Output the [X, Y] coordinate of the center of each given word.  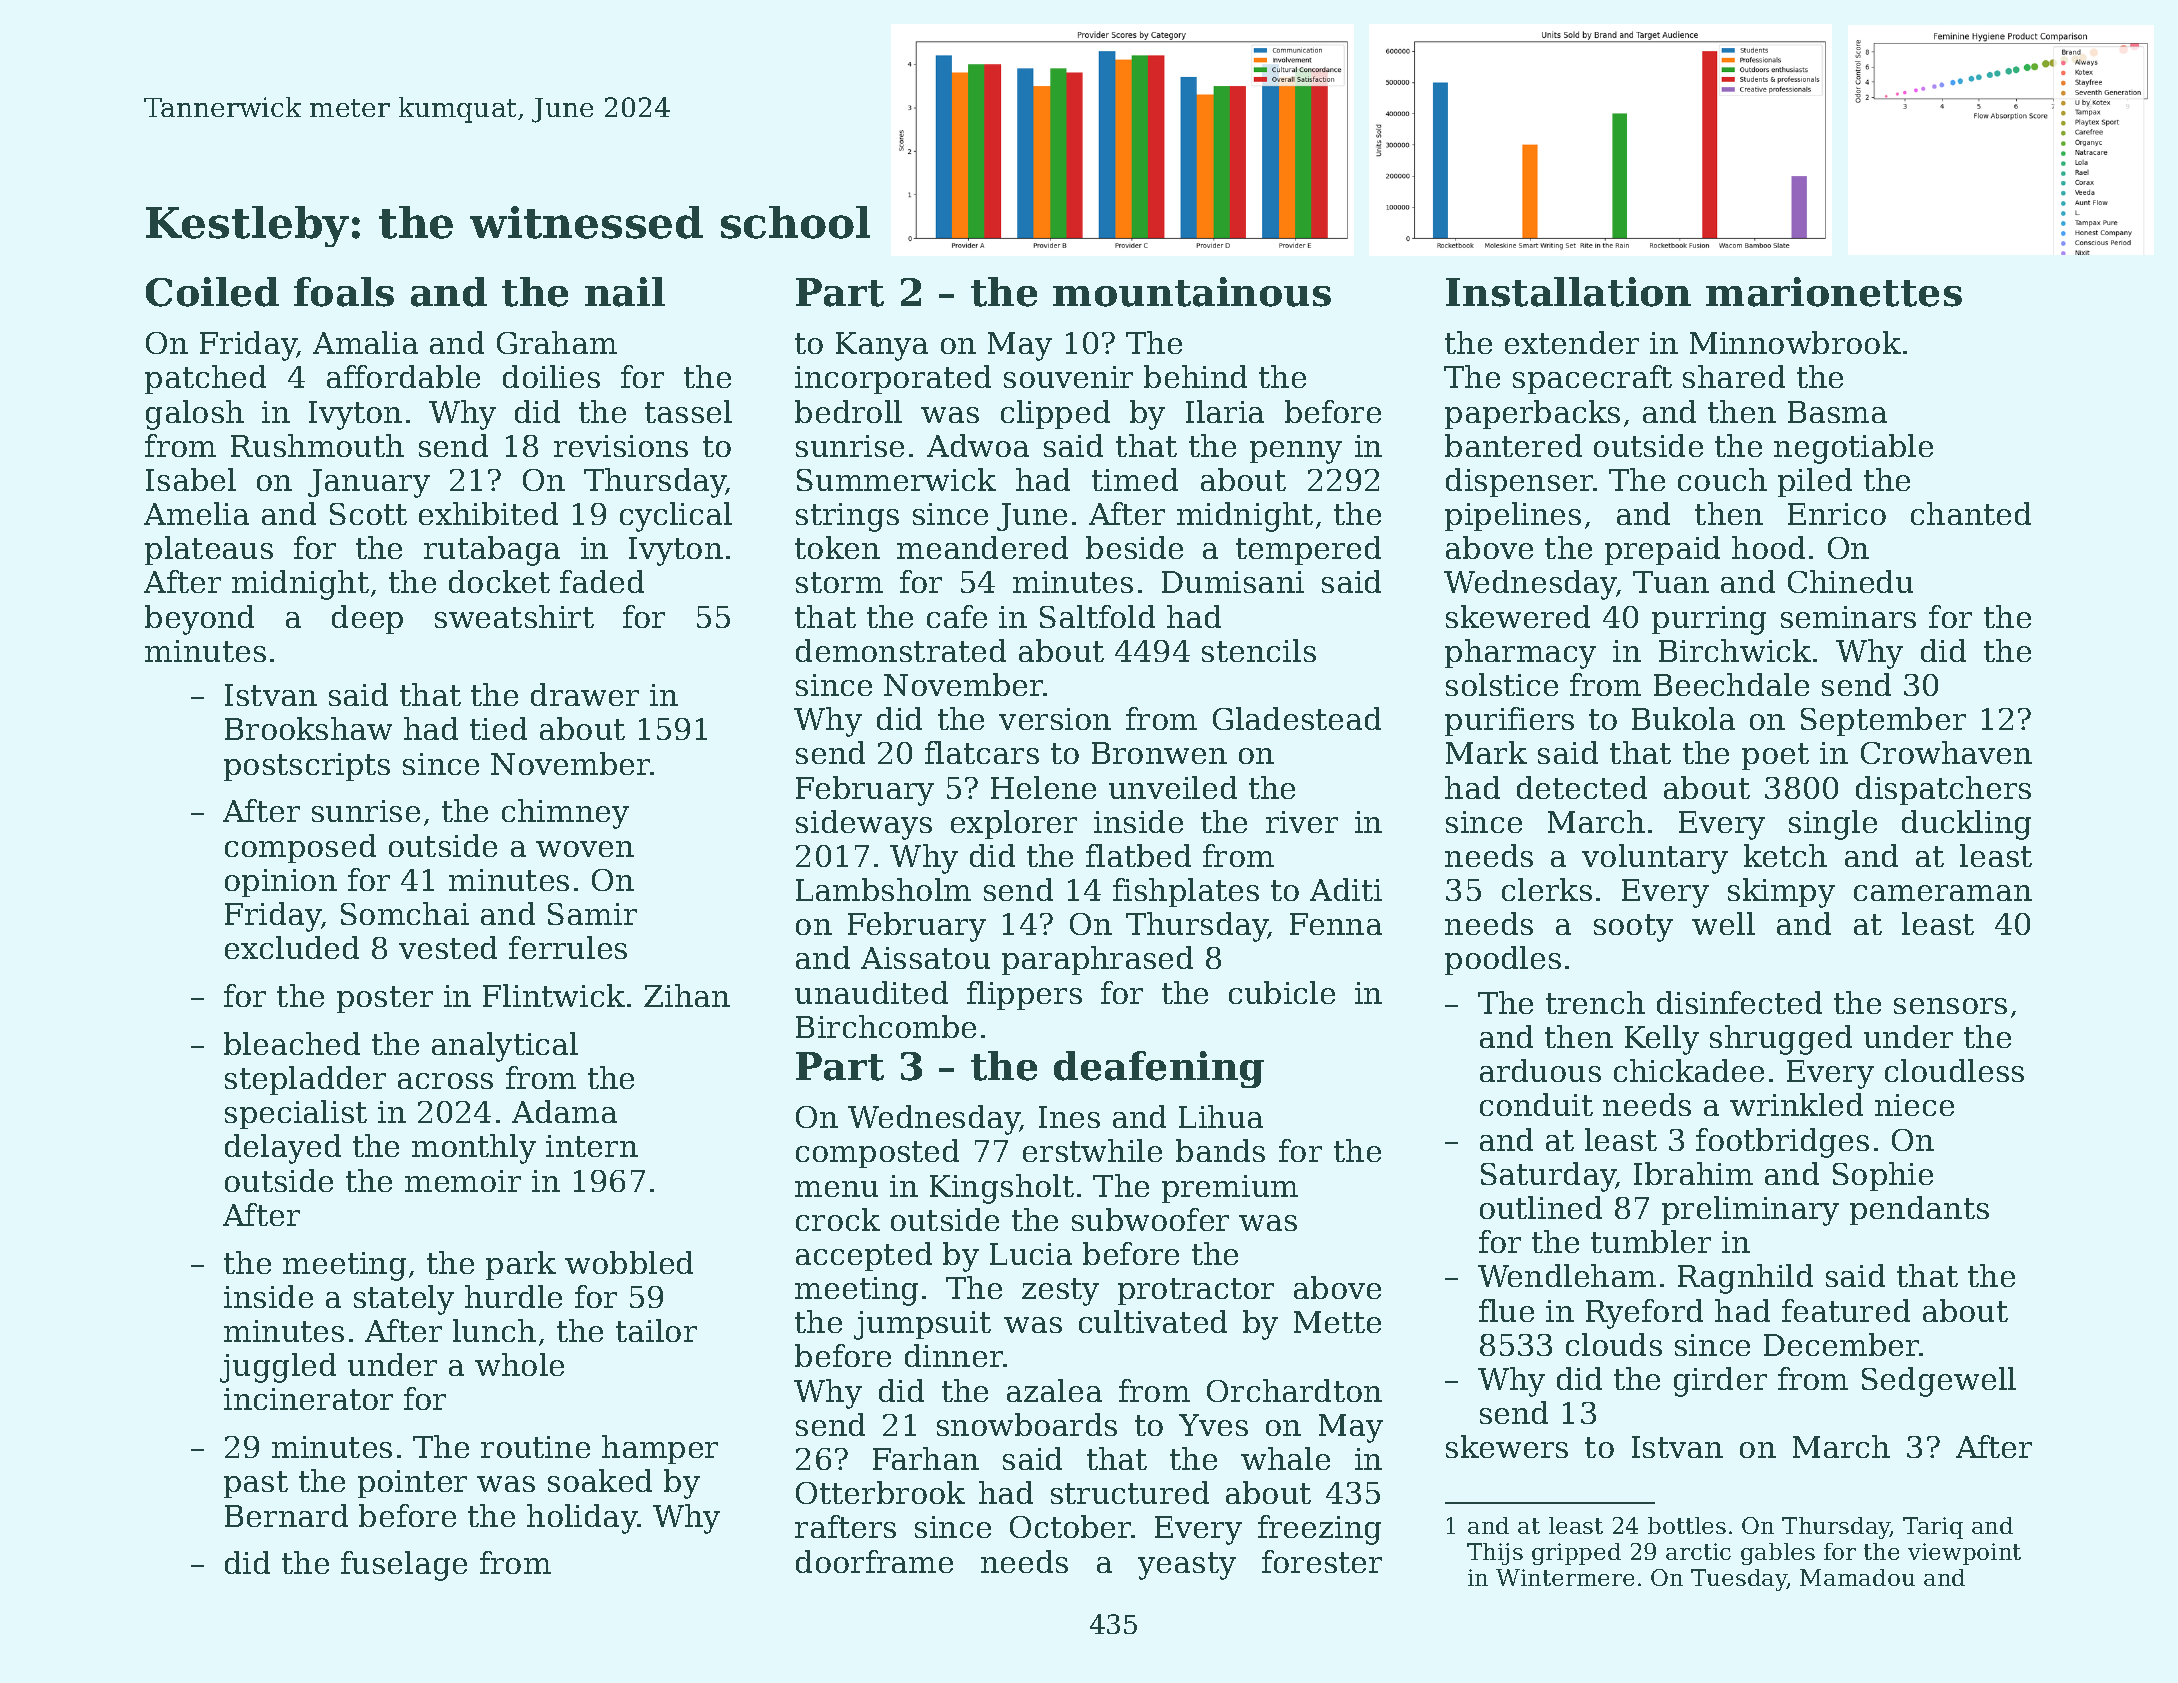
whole [519, 1364]
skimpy [1781, 893]
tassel [688, 411]
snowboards [1027, 1424]
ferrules [568, 947]
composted [877, 1153]
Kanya [882, 346]
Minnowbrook [1795, 342]
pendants [1919, 1210]
